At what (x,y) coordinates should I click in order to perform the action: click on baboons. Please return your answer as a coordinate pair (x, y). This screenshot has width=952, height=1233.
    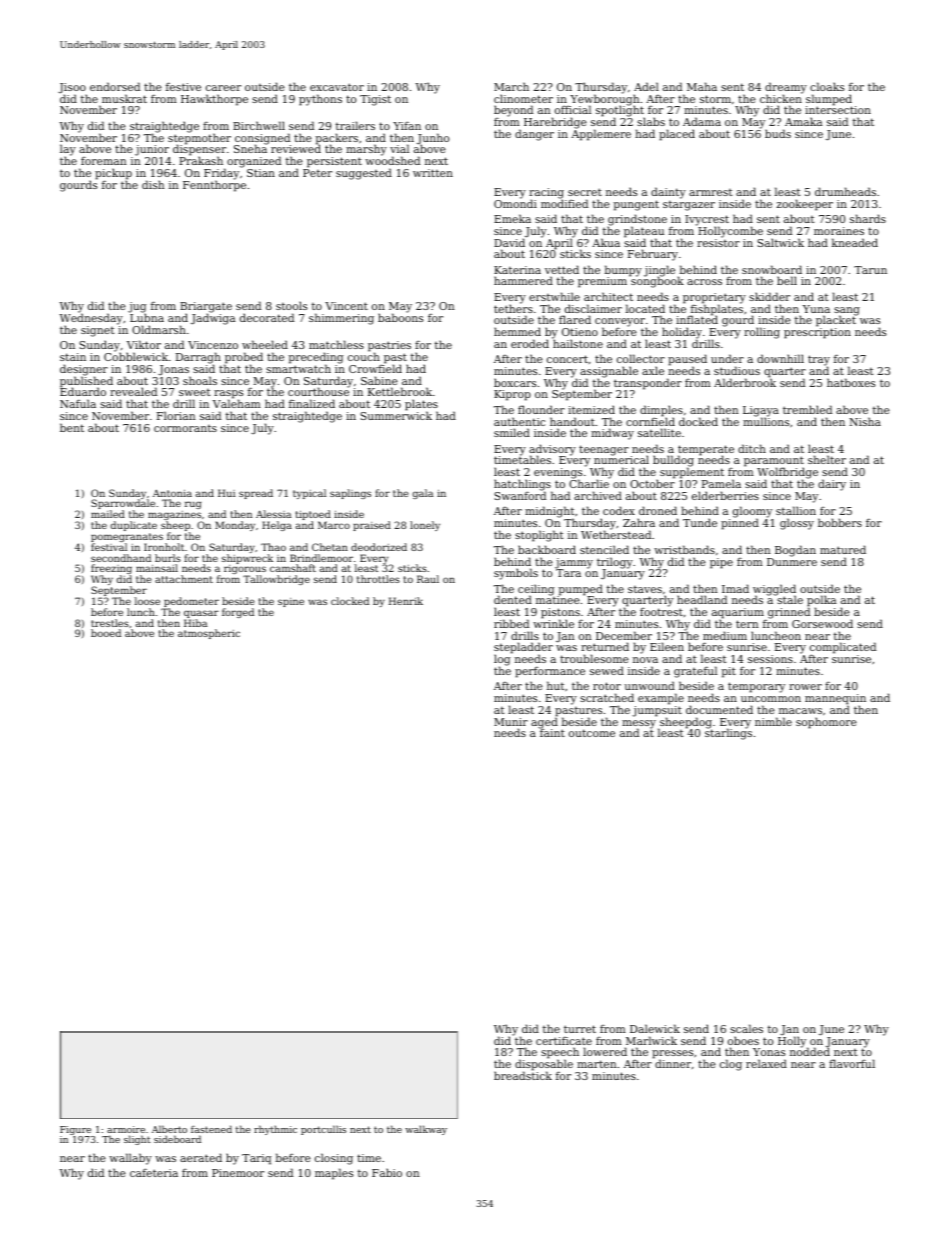
    Looking at the image, I should click on (400, 318).
